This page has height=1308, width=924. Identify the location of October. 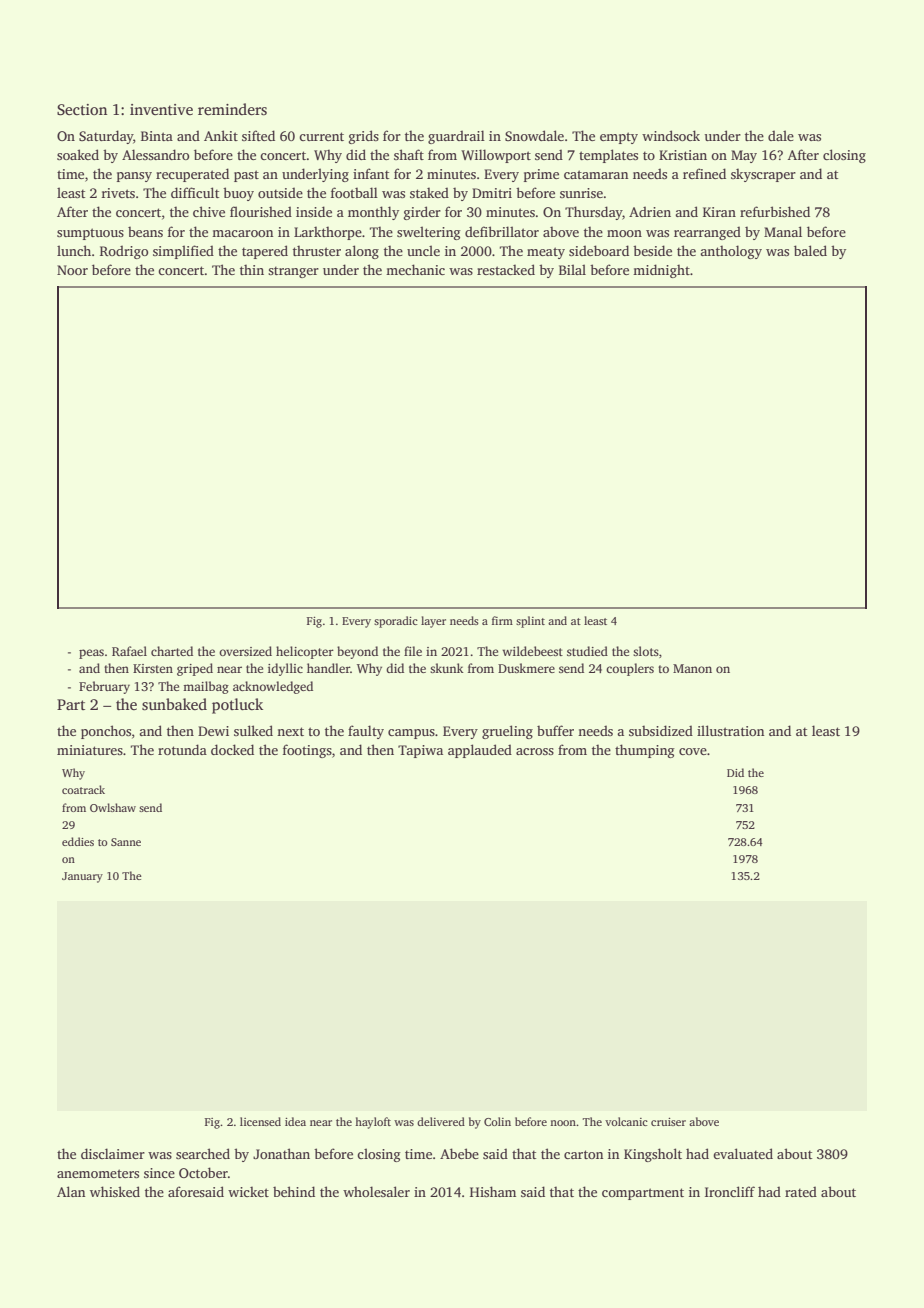
(203, 1172).
